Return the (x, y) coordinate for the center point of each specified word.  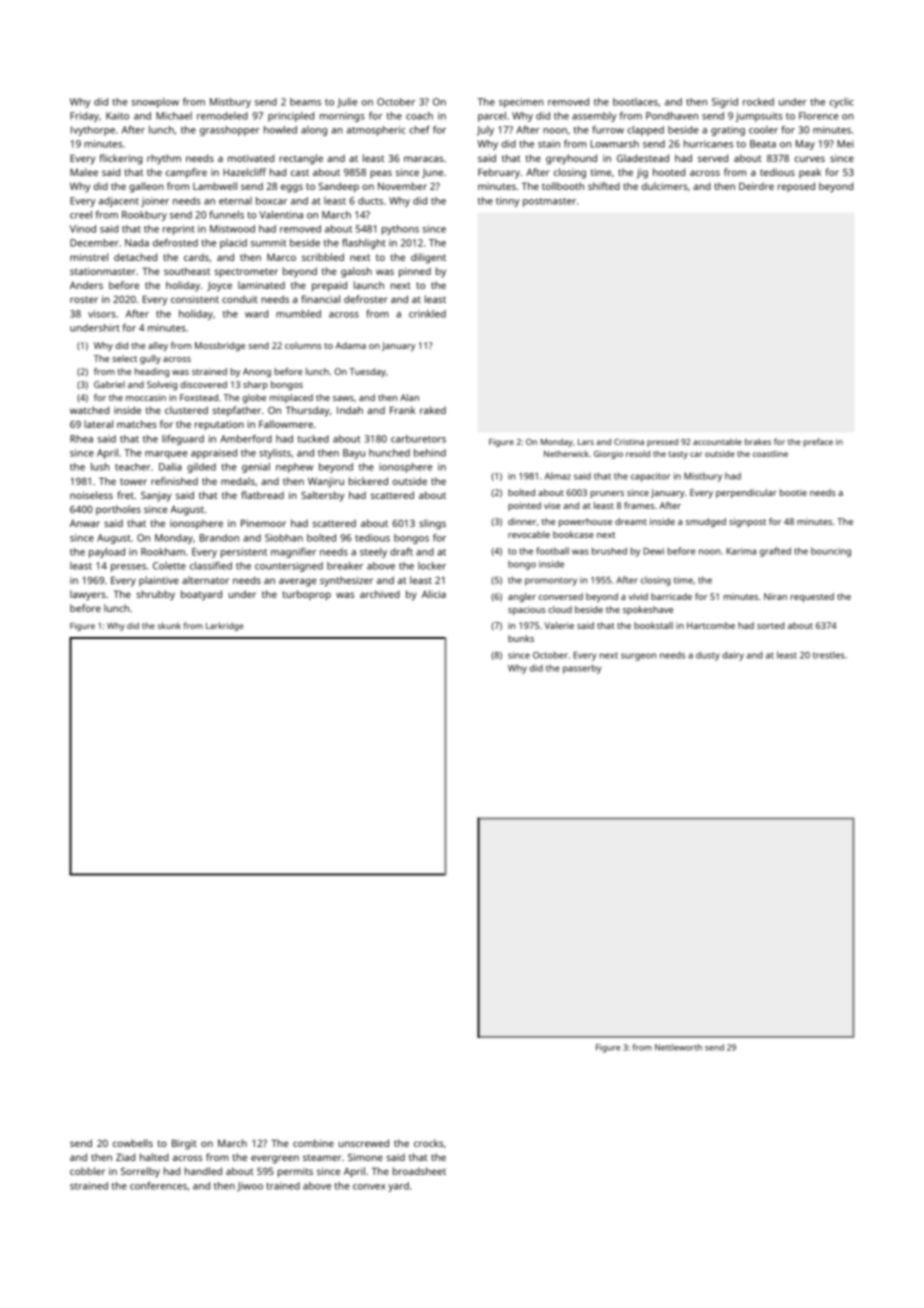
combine (313, 1143)
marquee (166, 455)
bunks (521, 638)
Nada (137, 243)
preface (818, 442)
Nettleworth (678, 1047)
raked (433, 410)
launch (369, 285)
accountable (717, 441)
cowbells (133, 1143)
